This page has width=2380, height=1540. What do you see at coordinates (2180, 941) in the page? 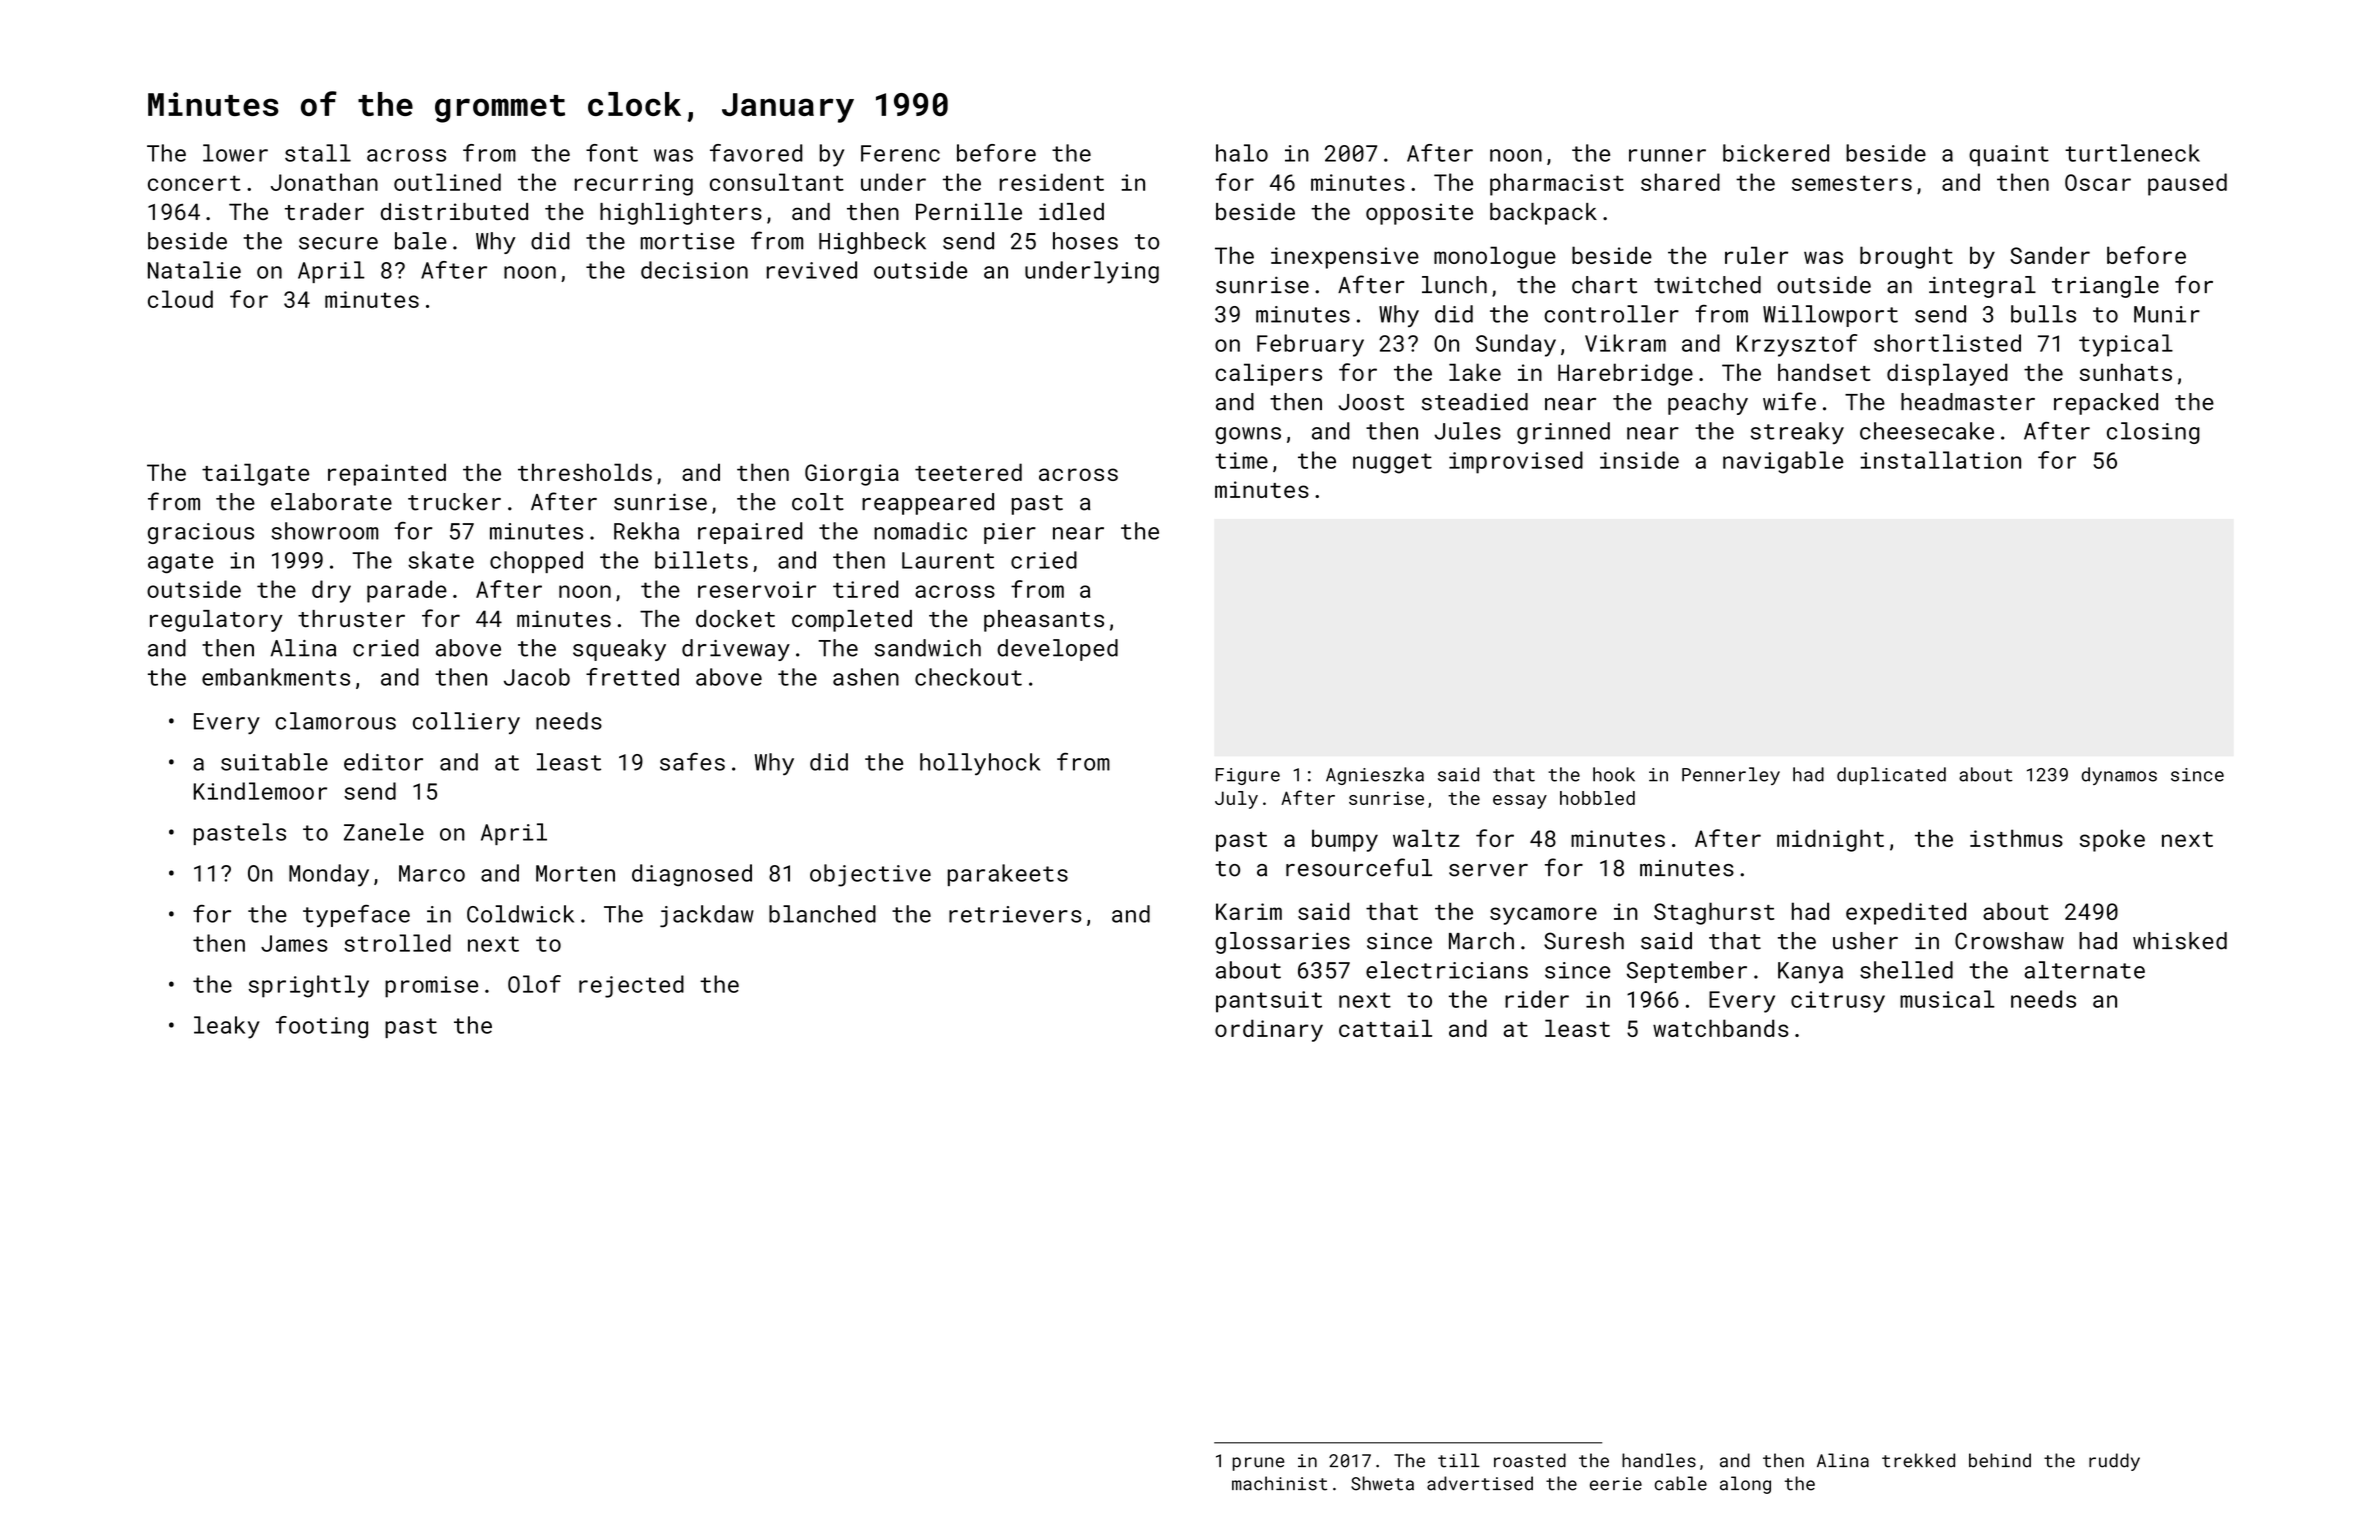
I see `whisked` at bounding box center [2180, 941].
